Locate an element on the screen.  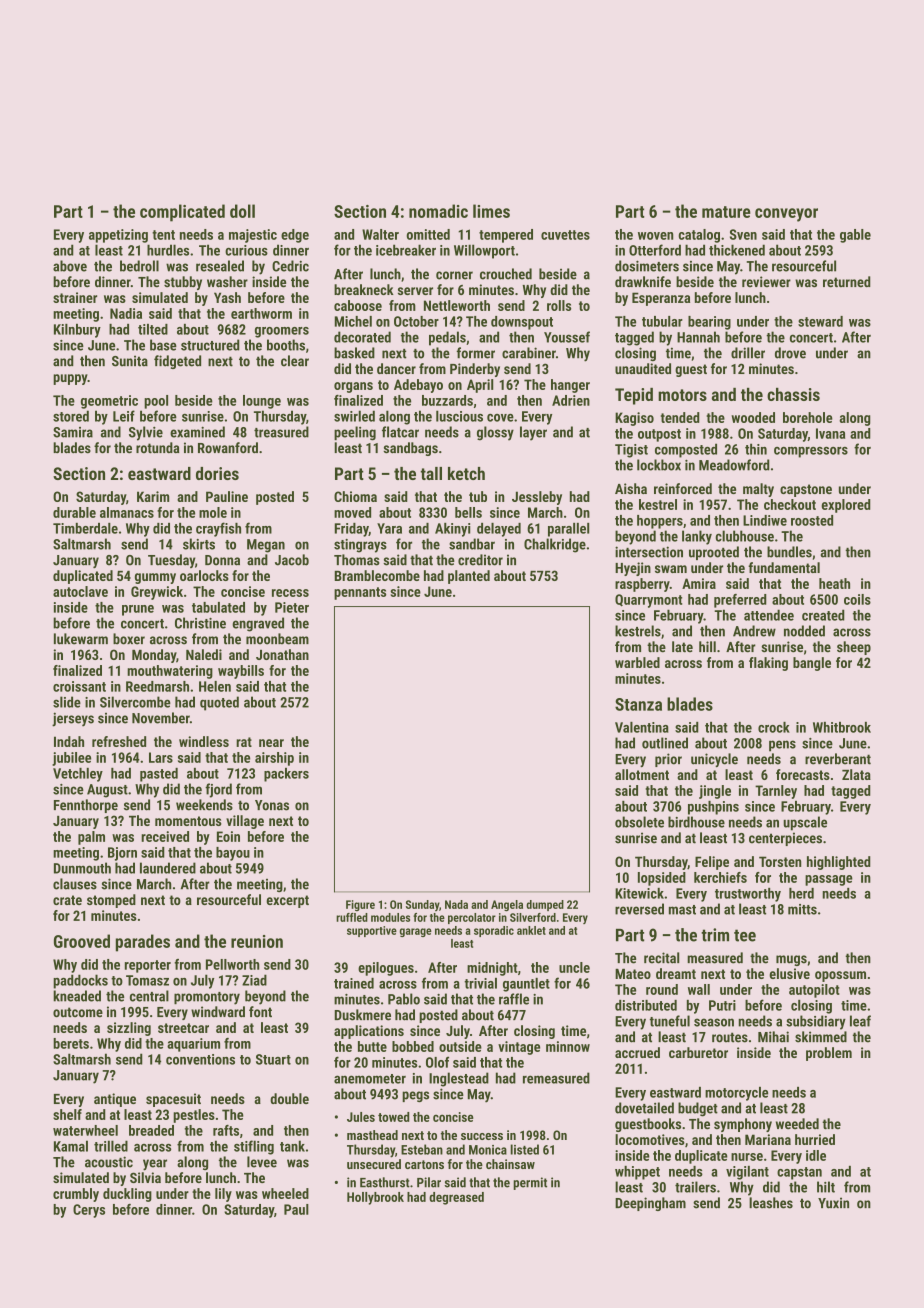
Dunmouth is located at coordinates (82, 868).
